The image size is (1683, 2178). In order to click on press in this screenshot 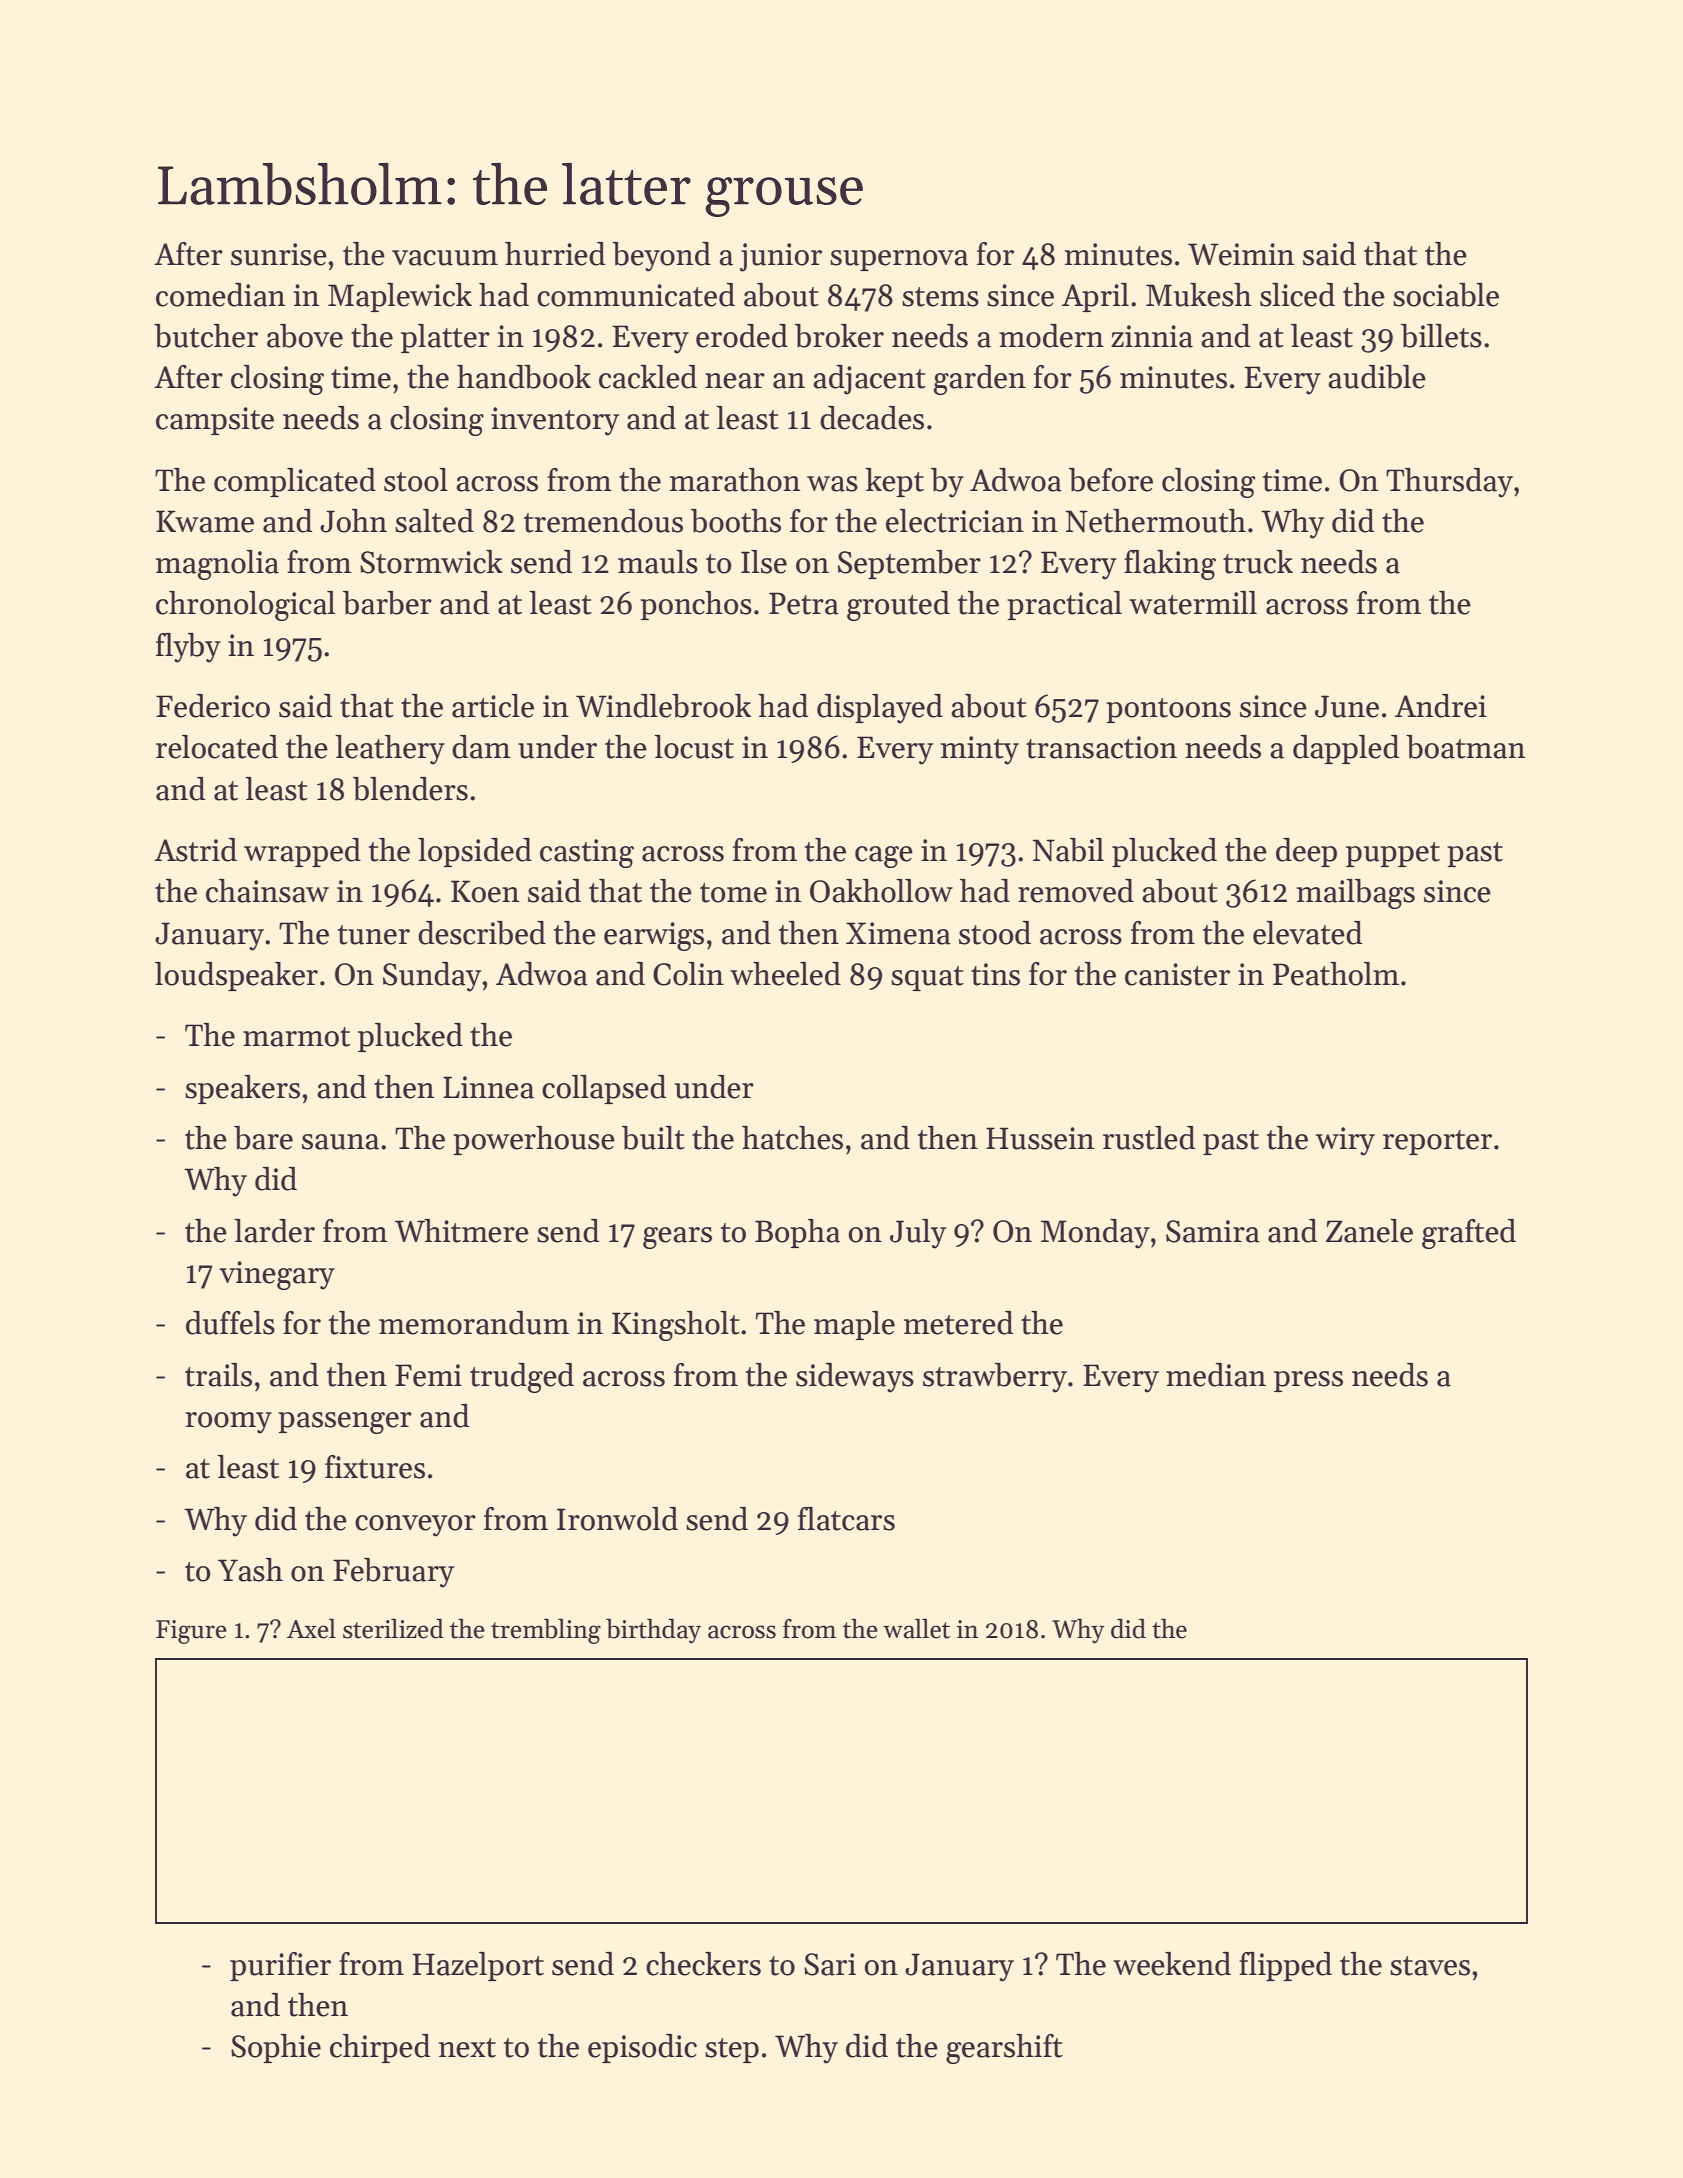, I will do `click(1308, 1381)`.
